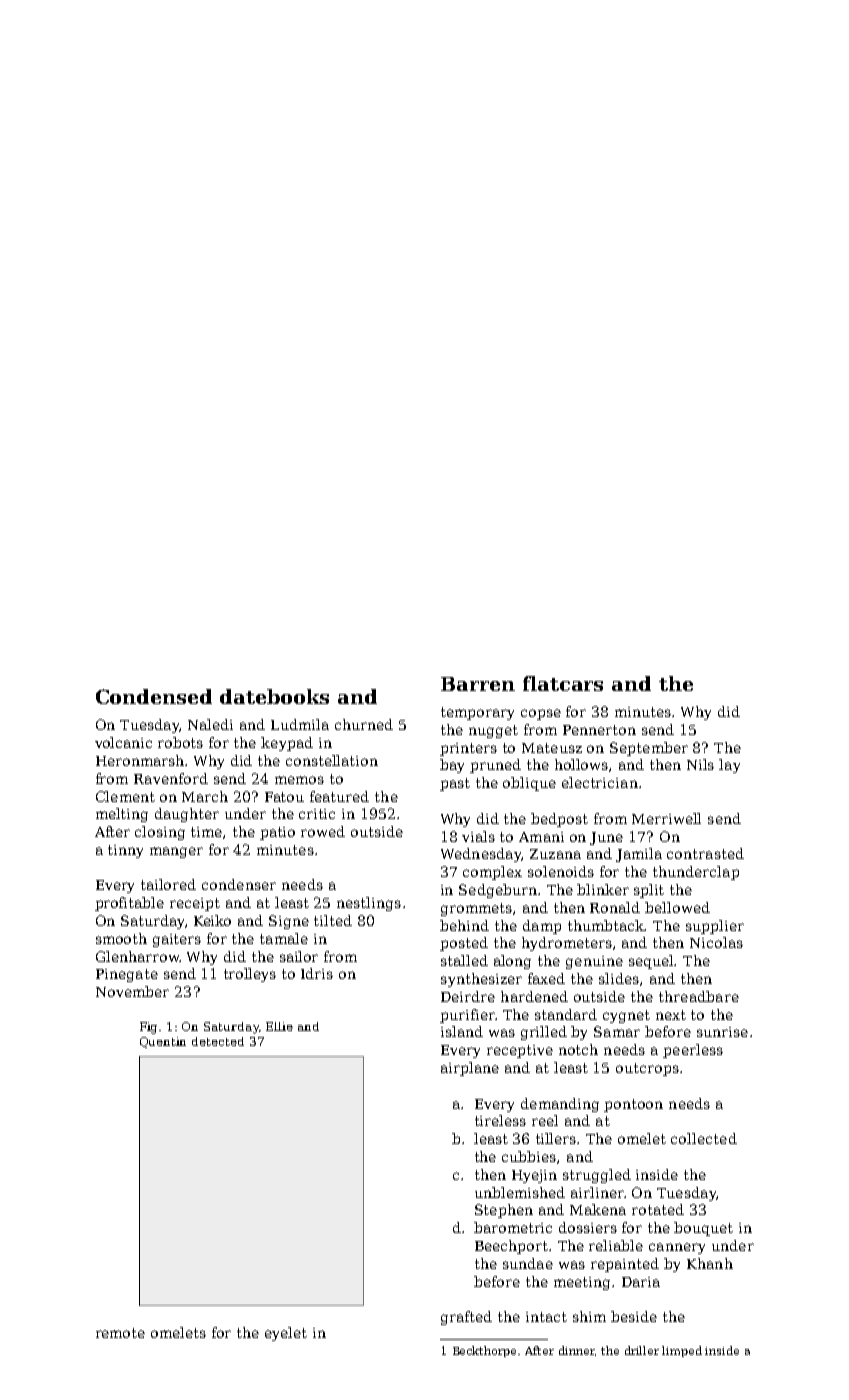 The image size is (849, 1400). I want to click on Beckthorpe, so click(484, 1351).
